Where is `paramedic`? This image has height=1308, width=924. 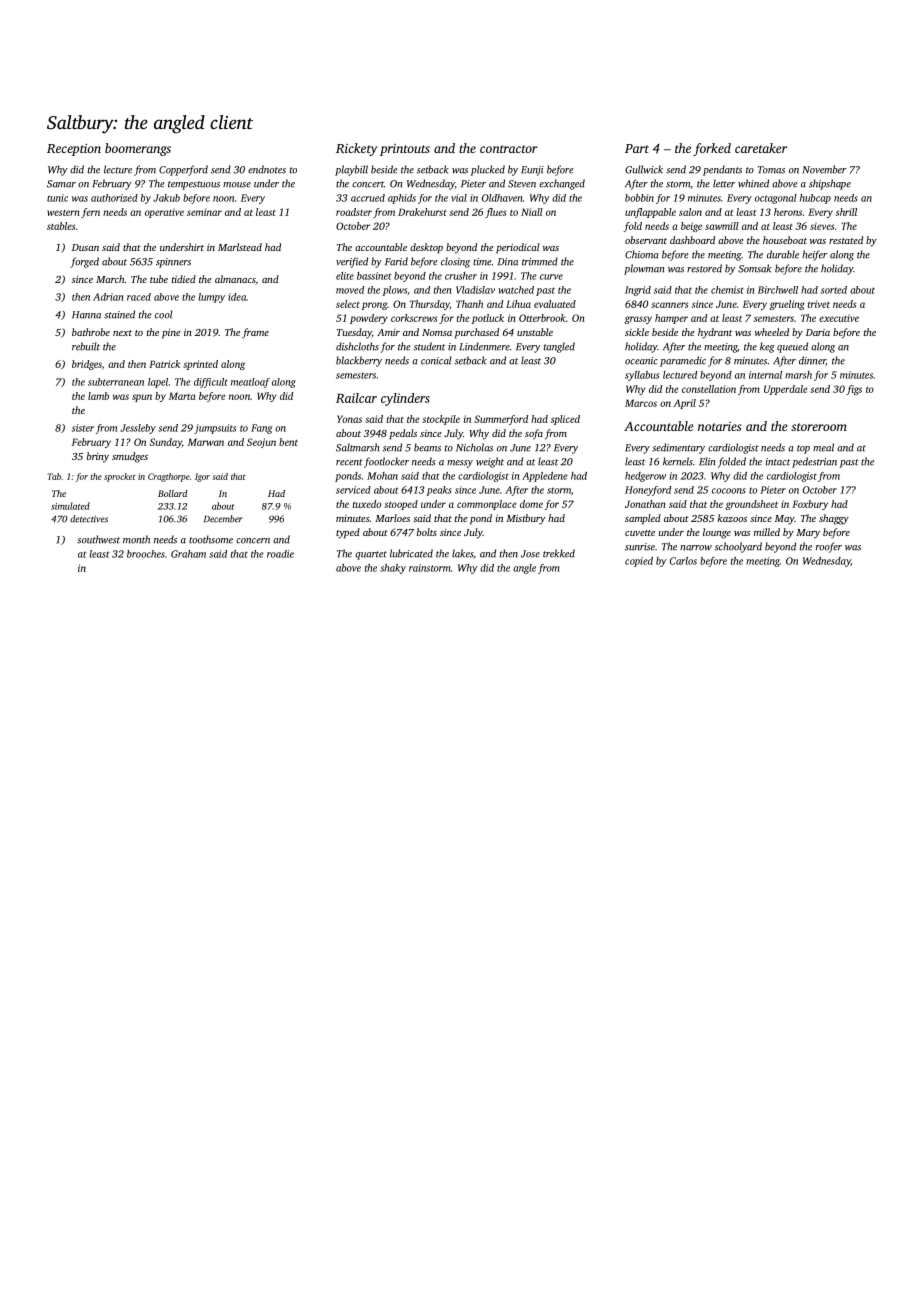
paramedic is located at coordinates (683, 361).
